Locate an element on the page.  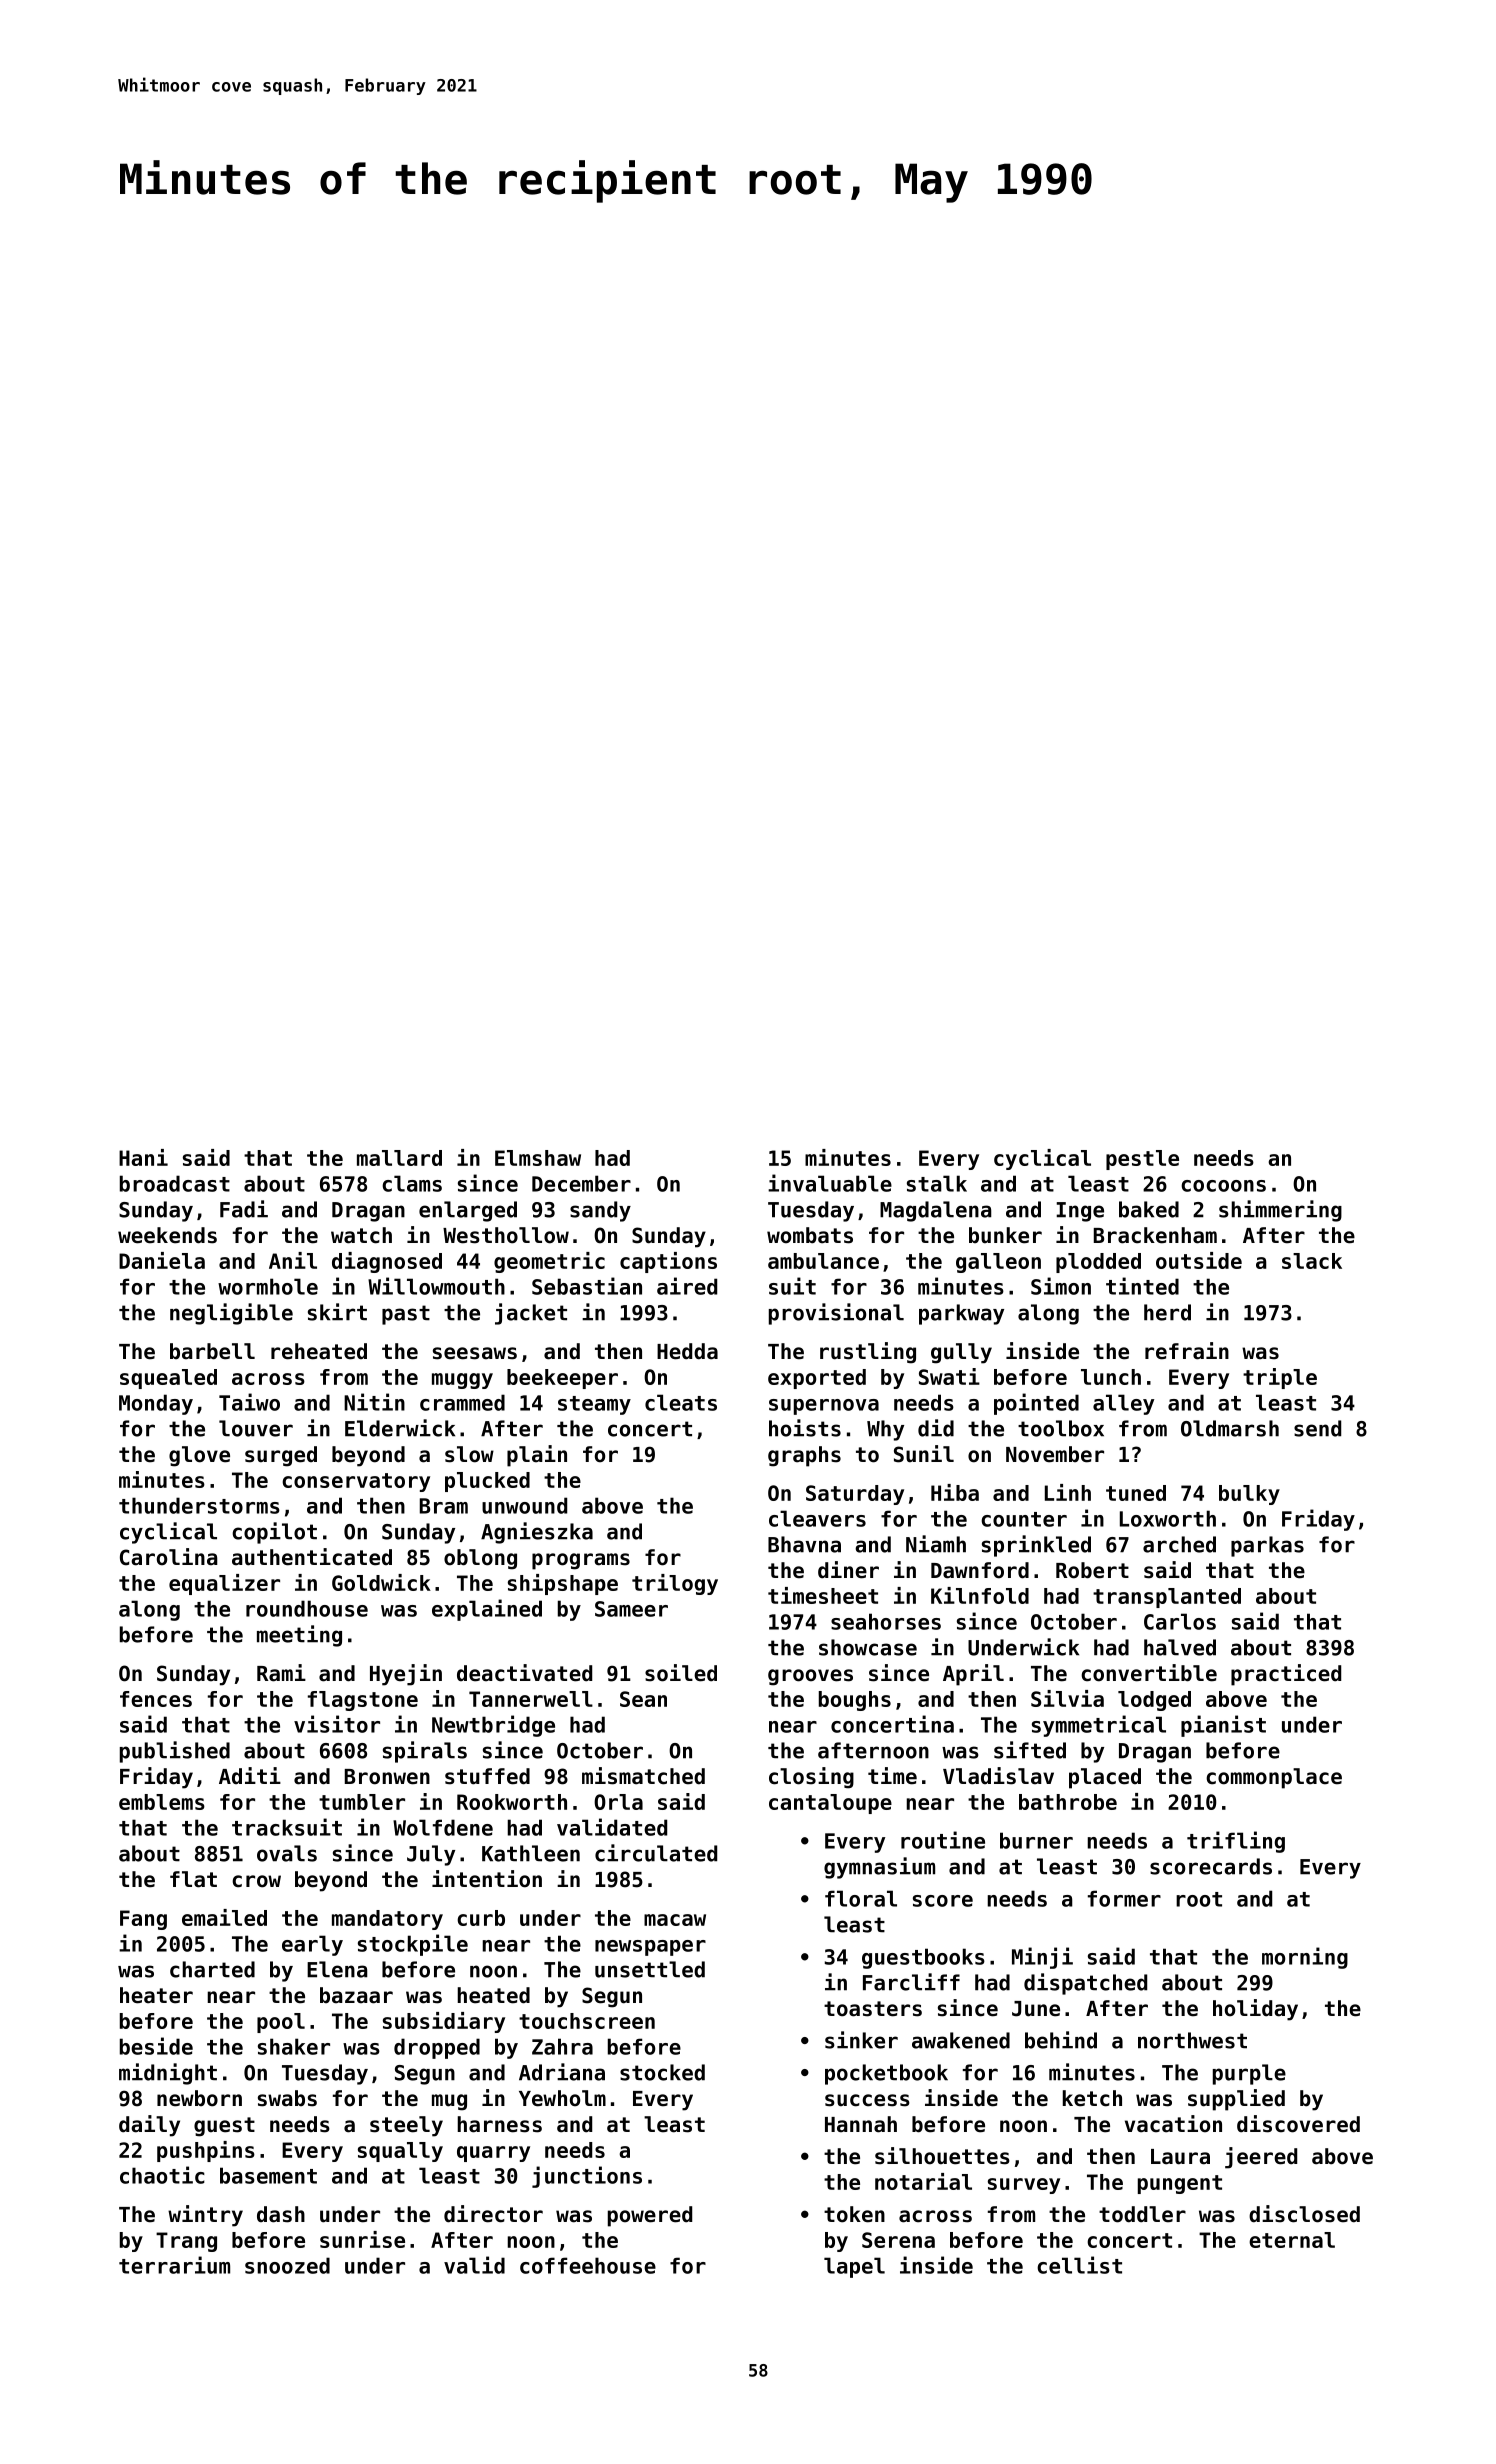
bulky is located at coordinates (1249, 1495).
